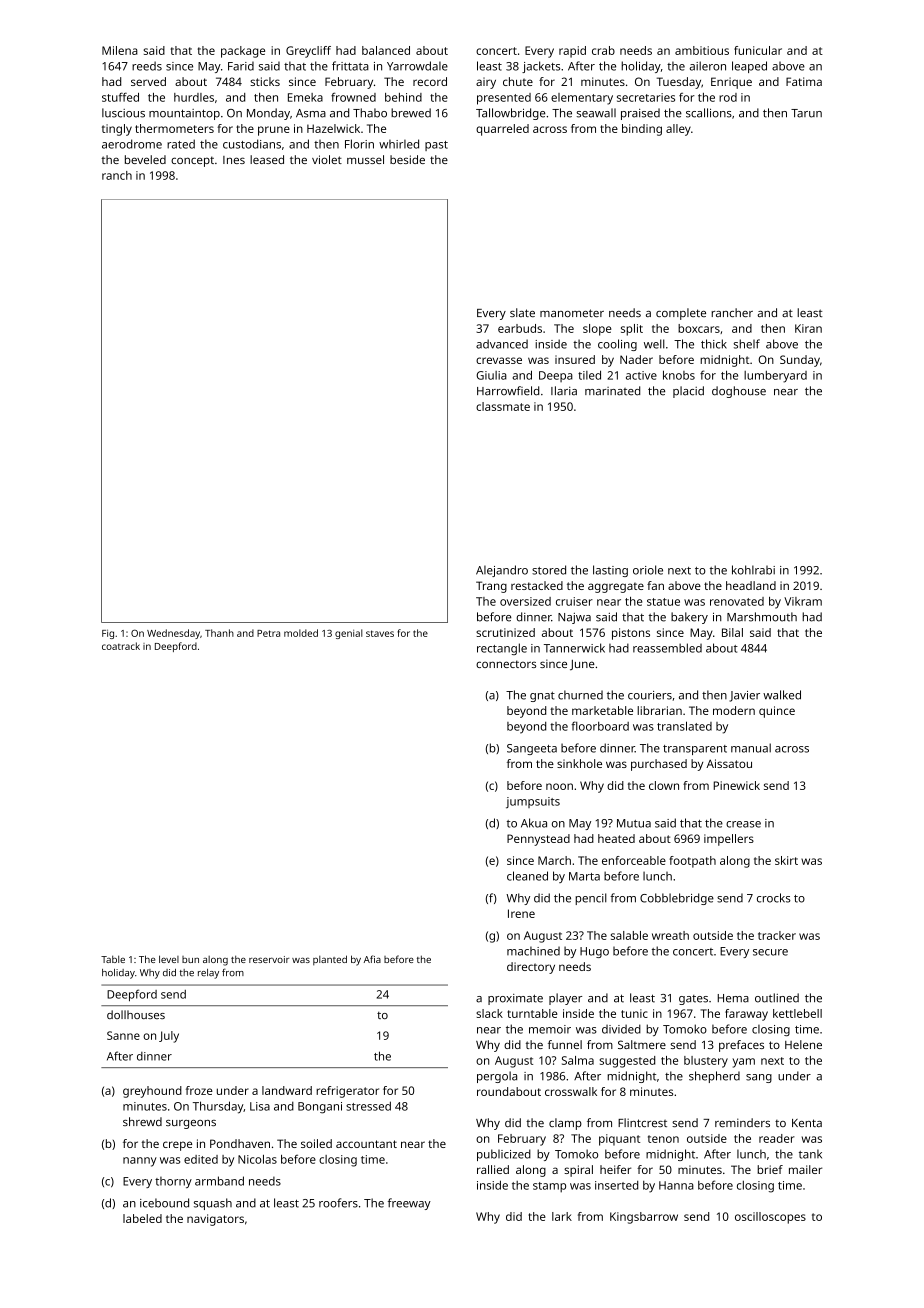 Image resolution: width=924 pixels, height=1308 pixels. I want to click on funicular, so click(758, 50).
